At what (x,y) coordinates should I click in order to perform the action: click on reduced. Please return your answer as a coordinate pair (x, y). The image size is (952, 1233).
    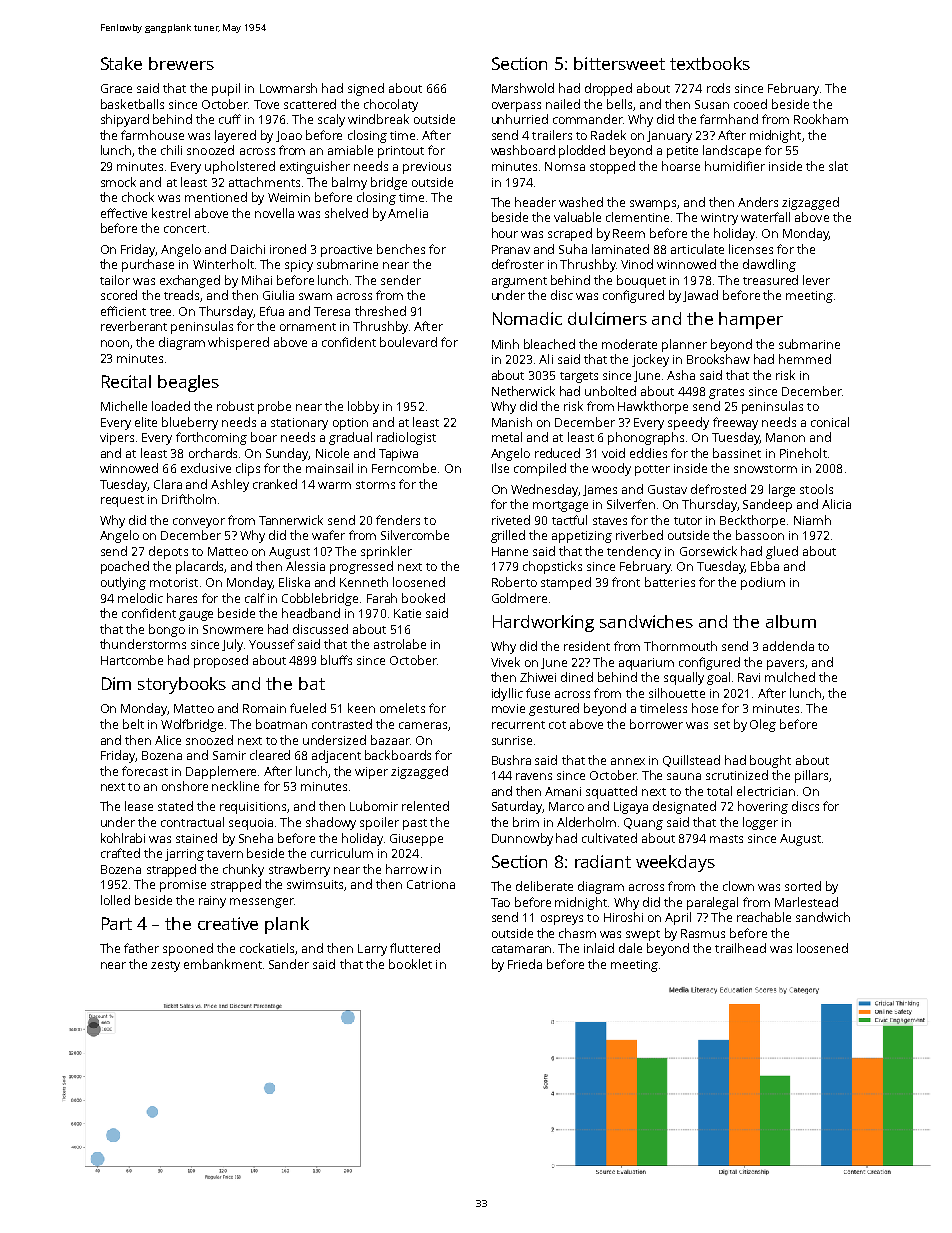
    Looking at the image, I should click on (557, 453).
